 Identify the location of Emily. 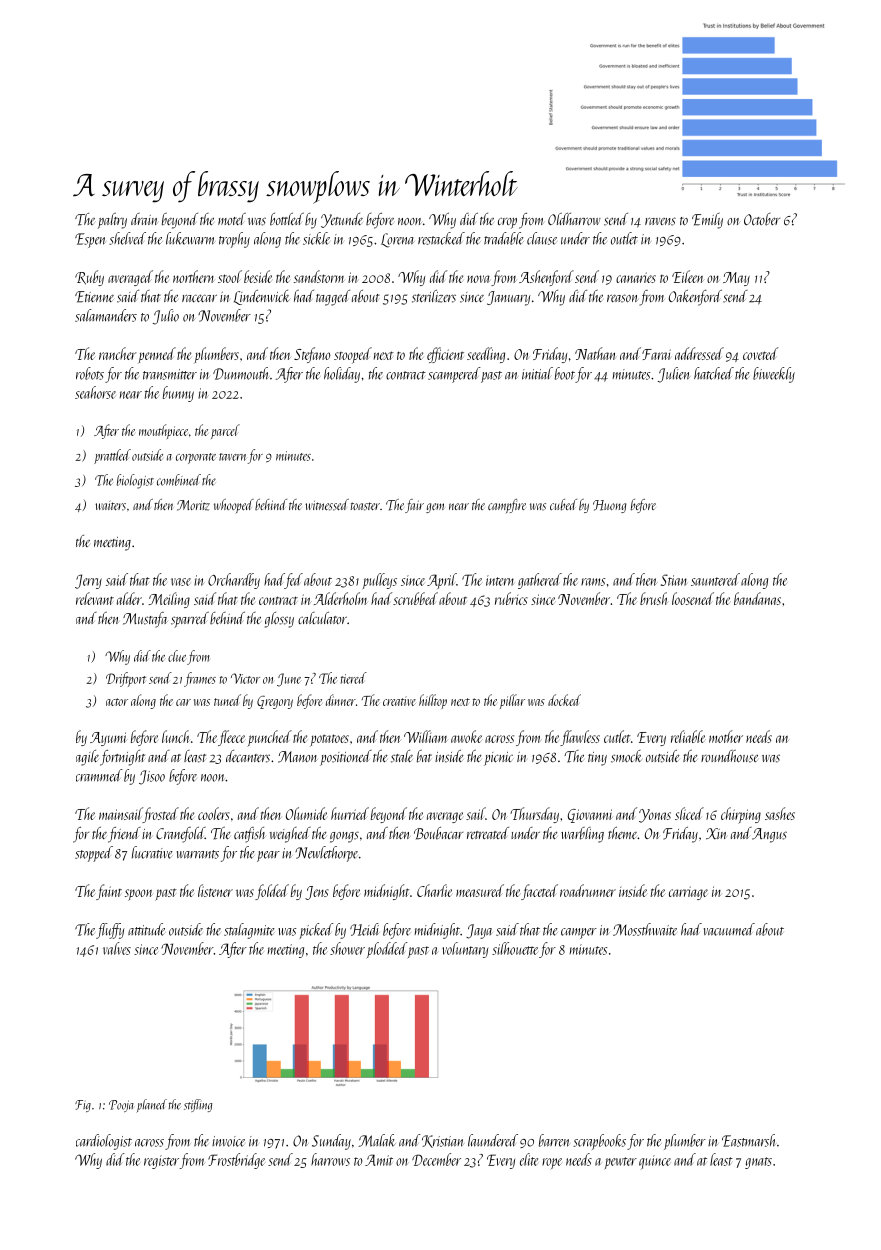
(707, 221).
